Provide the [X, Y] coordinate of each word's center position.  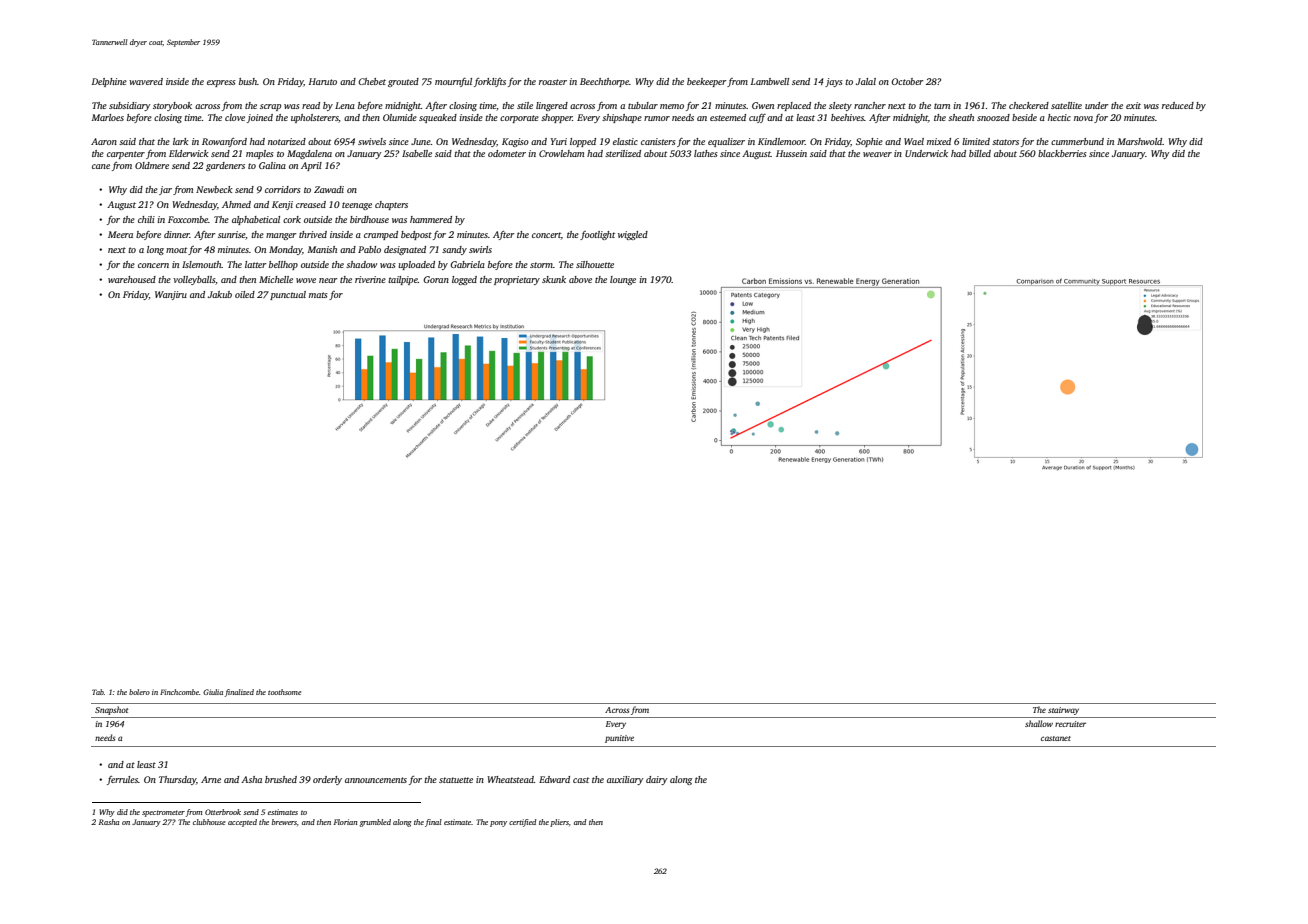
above [580, 279]
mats [318, 295]
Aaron [104, 141]
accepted [242, 823]
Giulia [213, 692]
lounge [623, 280]
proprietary [517, 280]
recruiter [1070, 724]
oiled [245, 294]
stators [1005, 142]
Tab [98, 692]
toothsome [284, 692]
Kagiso [515, 142]
